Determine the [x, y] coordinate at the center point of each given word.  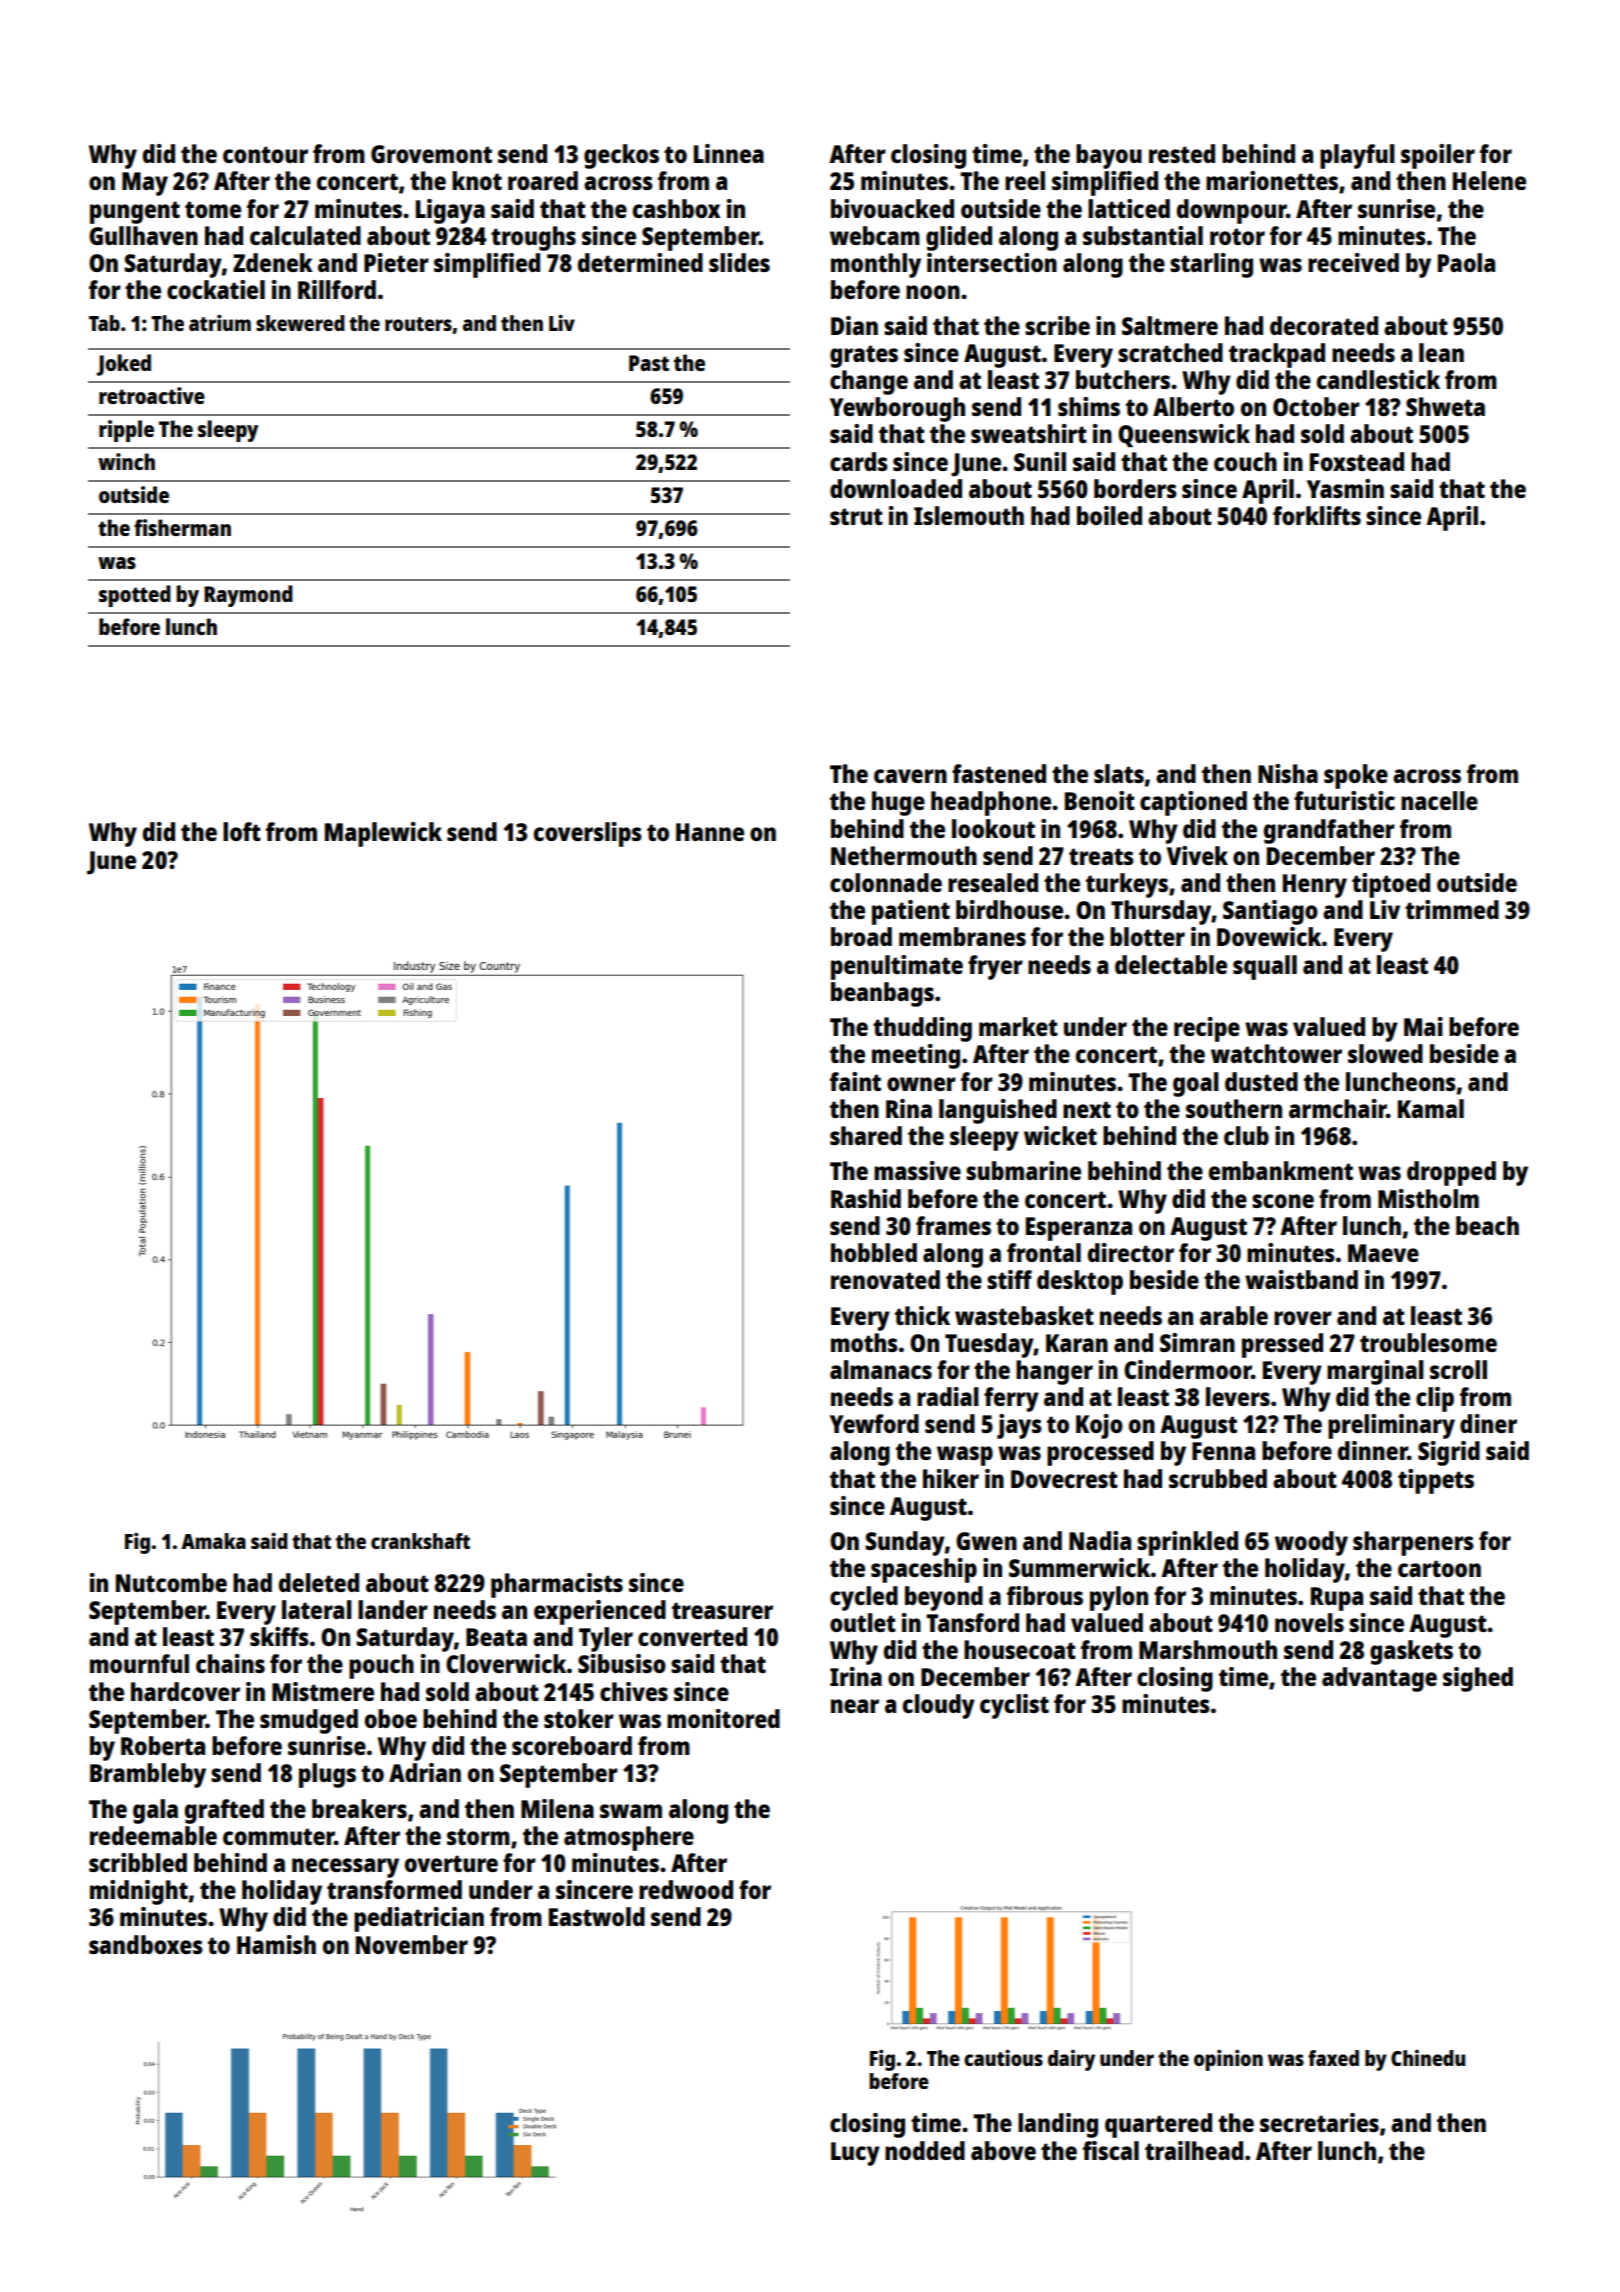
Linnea [729, 153]
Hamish [276, 1944]
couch [1245, 461]
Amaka [213, 1541]
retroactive [152, 395]
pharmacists [557, 1585]
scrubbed [1218, 1478]
